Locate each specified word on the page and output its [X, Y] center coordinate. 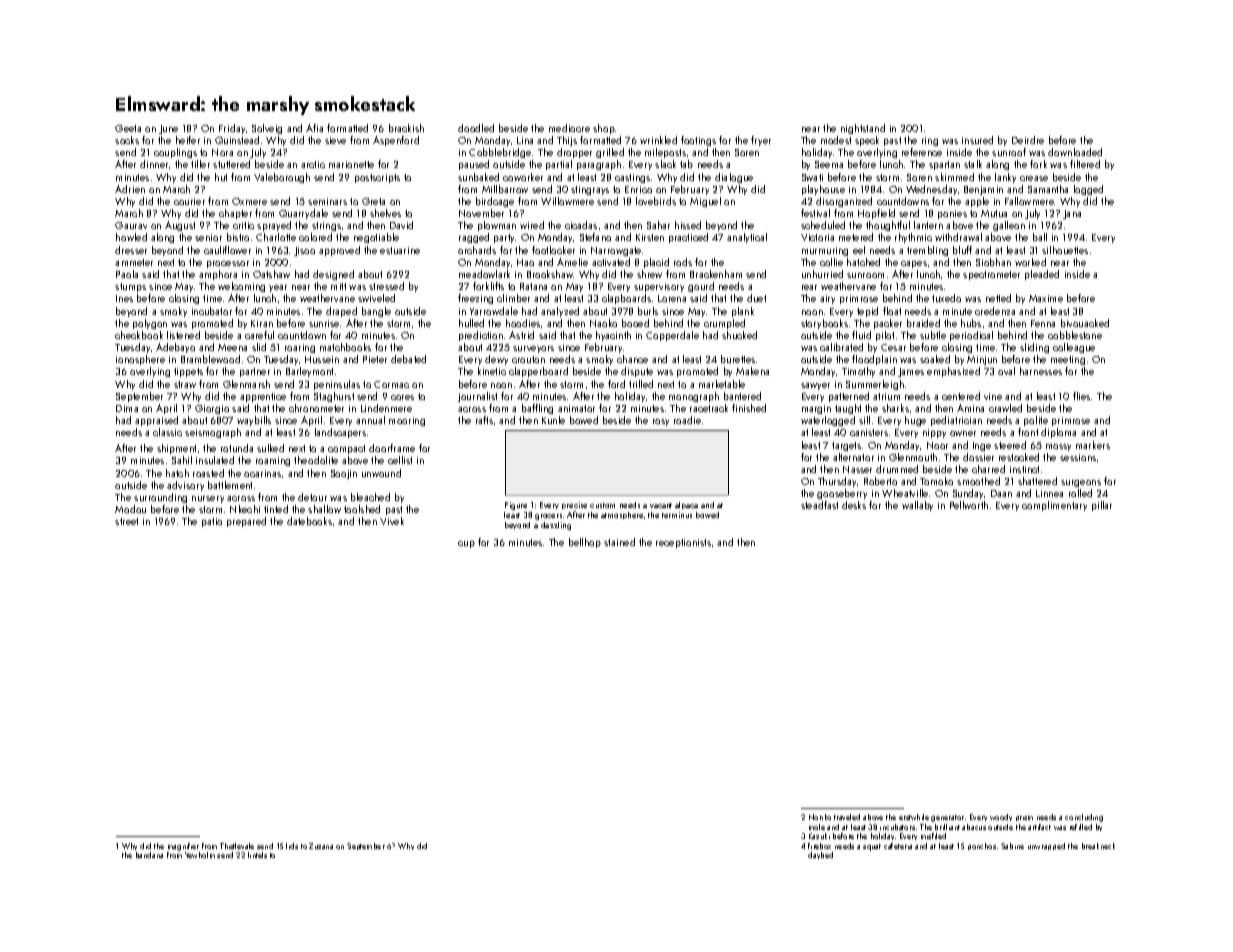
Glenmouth [913, 457]
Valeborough [282, 178]
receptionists [683, 543]
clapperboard [538, 372]
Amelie [572, 262]
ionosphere [140, 360]
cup [466, 544]
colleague [1074, 348]
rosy [661, 422]
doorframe [392, 448]
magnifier [183, 847]
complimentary [1054, 506]
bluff [962, 250]
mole [817, 827]
